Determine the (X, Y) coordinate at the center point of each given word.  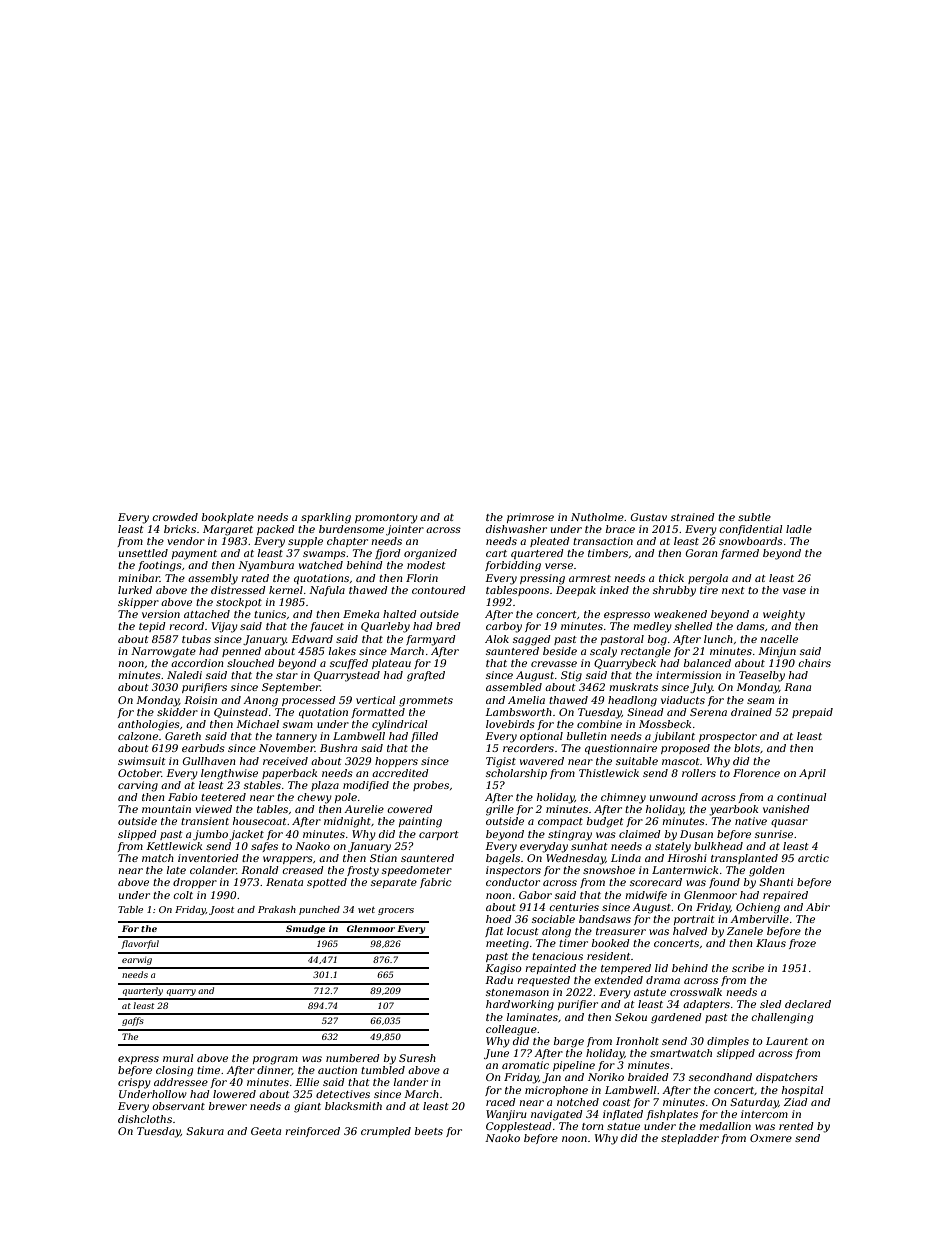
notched (578, 1102)
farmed (740, 554)
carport (439, 835)
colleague (511, 1030)
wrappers (288, 860)
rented (796, 1126)
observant (178, 1106)
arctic (813, 858)
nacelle (779, 639)
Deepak (576, 591)
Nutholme (597, 517)
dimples (728, 1042)
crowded (175, 517)
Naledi (184, 675)
